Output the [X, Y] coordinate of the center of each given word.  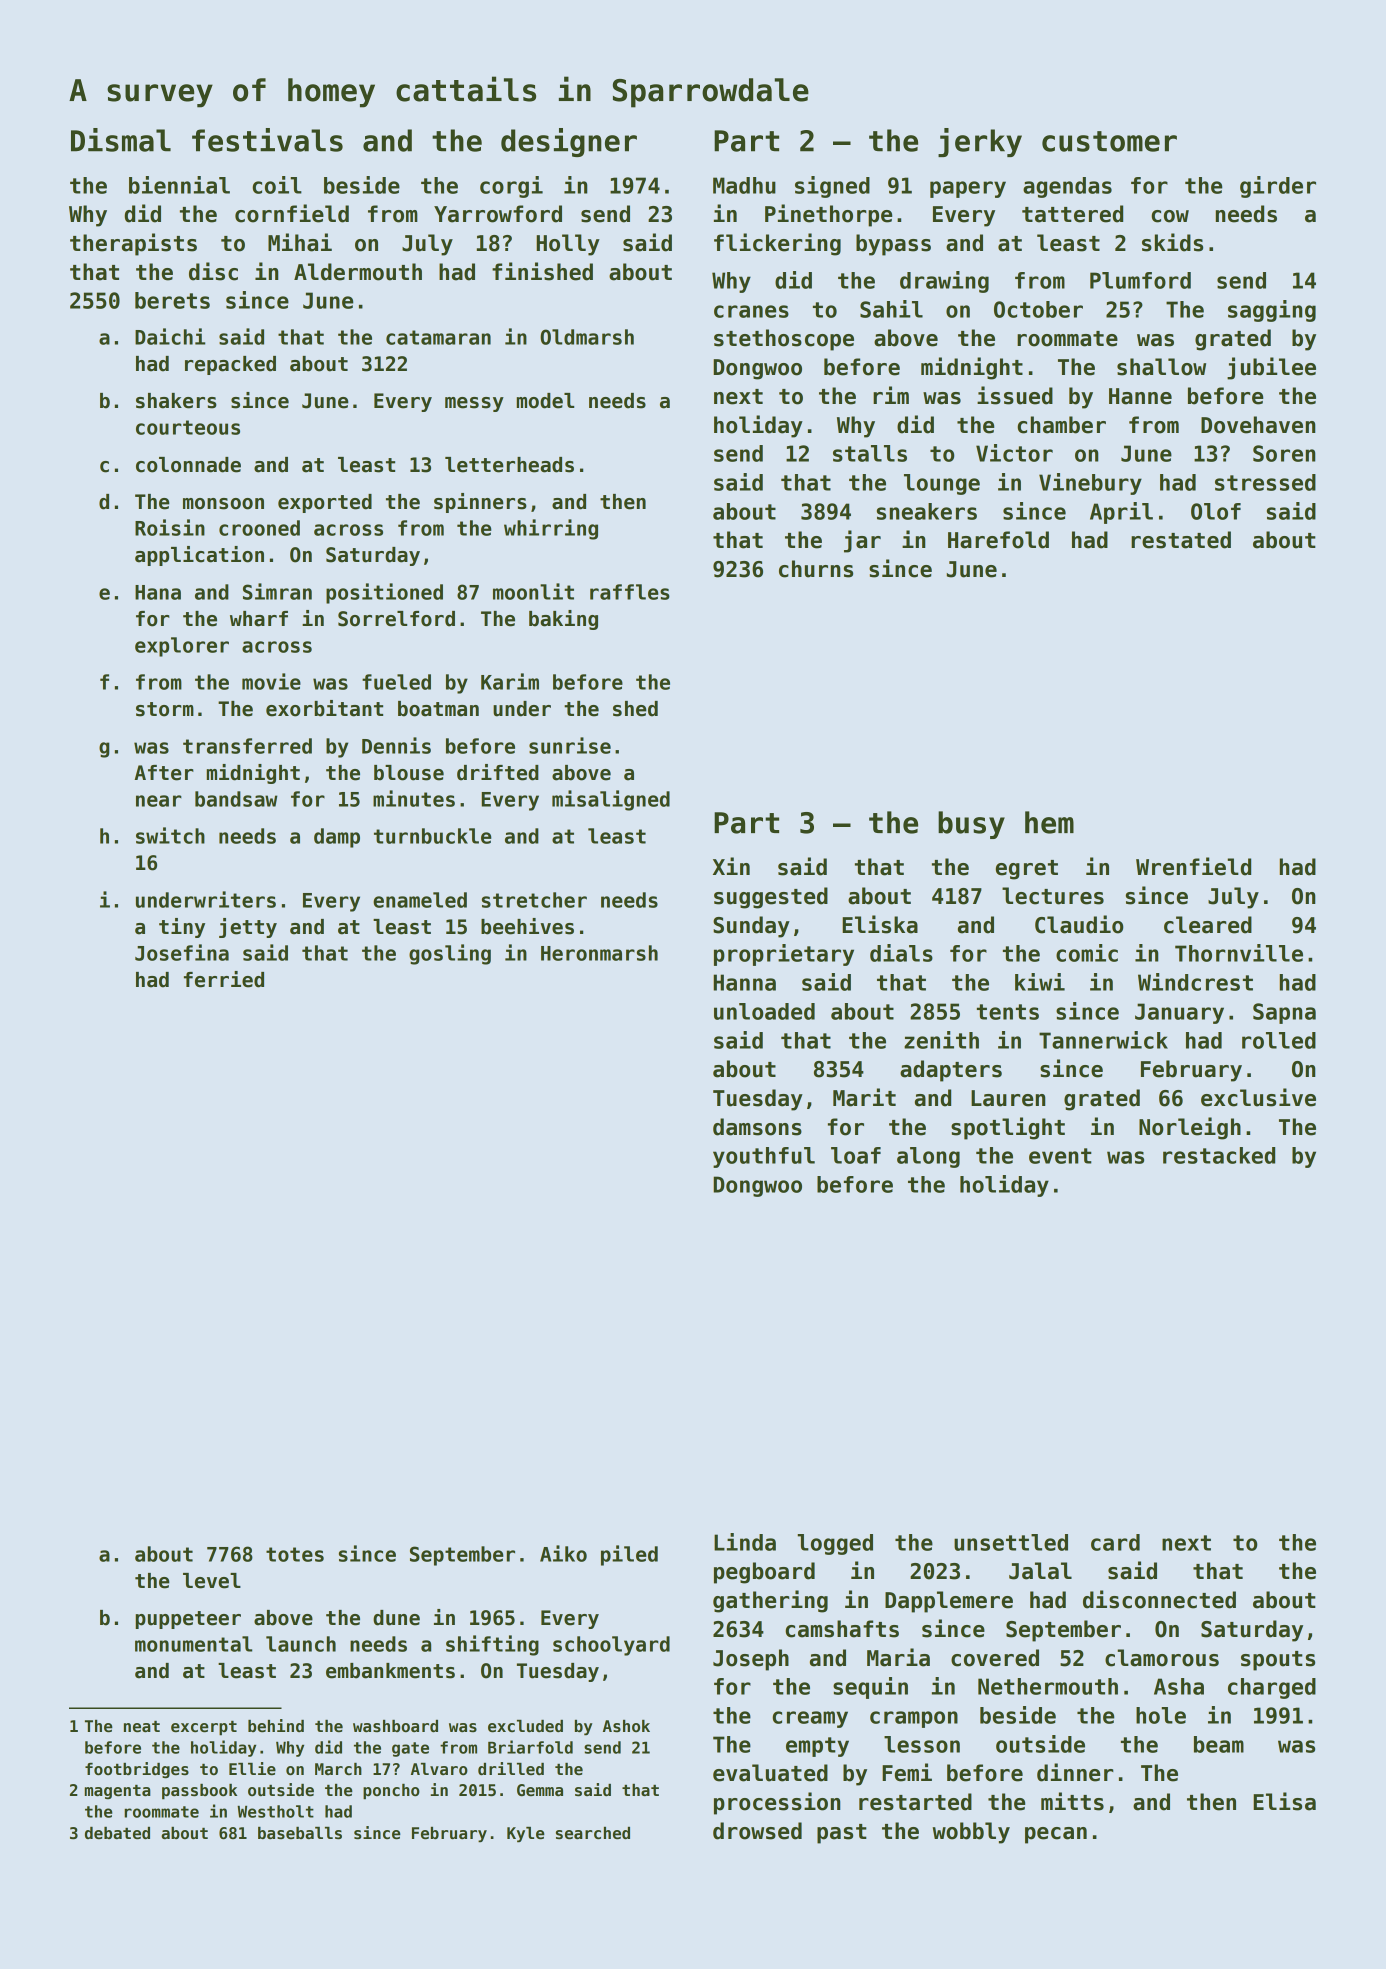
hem [1049, 822]
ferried [224, 979]
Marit [864, 1097]
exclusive [1258, 1097]
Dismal [121, 140]
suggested [771, 898]
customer [1109, 141]
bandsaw [236, 799]
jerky [980, 142]
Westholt [275, 1811]
